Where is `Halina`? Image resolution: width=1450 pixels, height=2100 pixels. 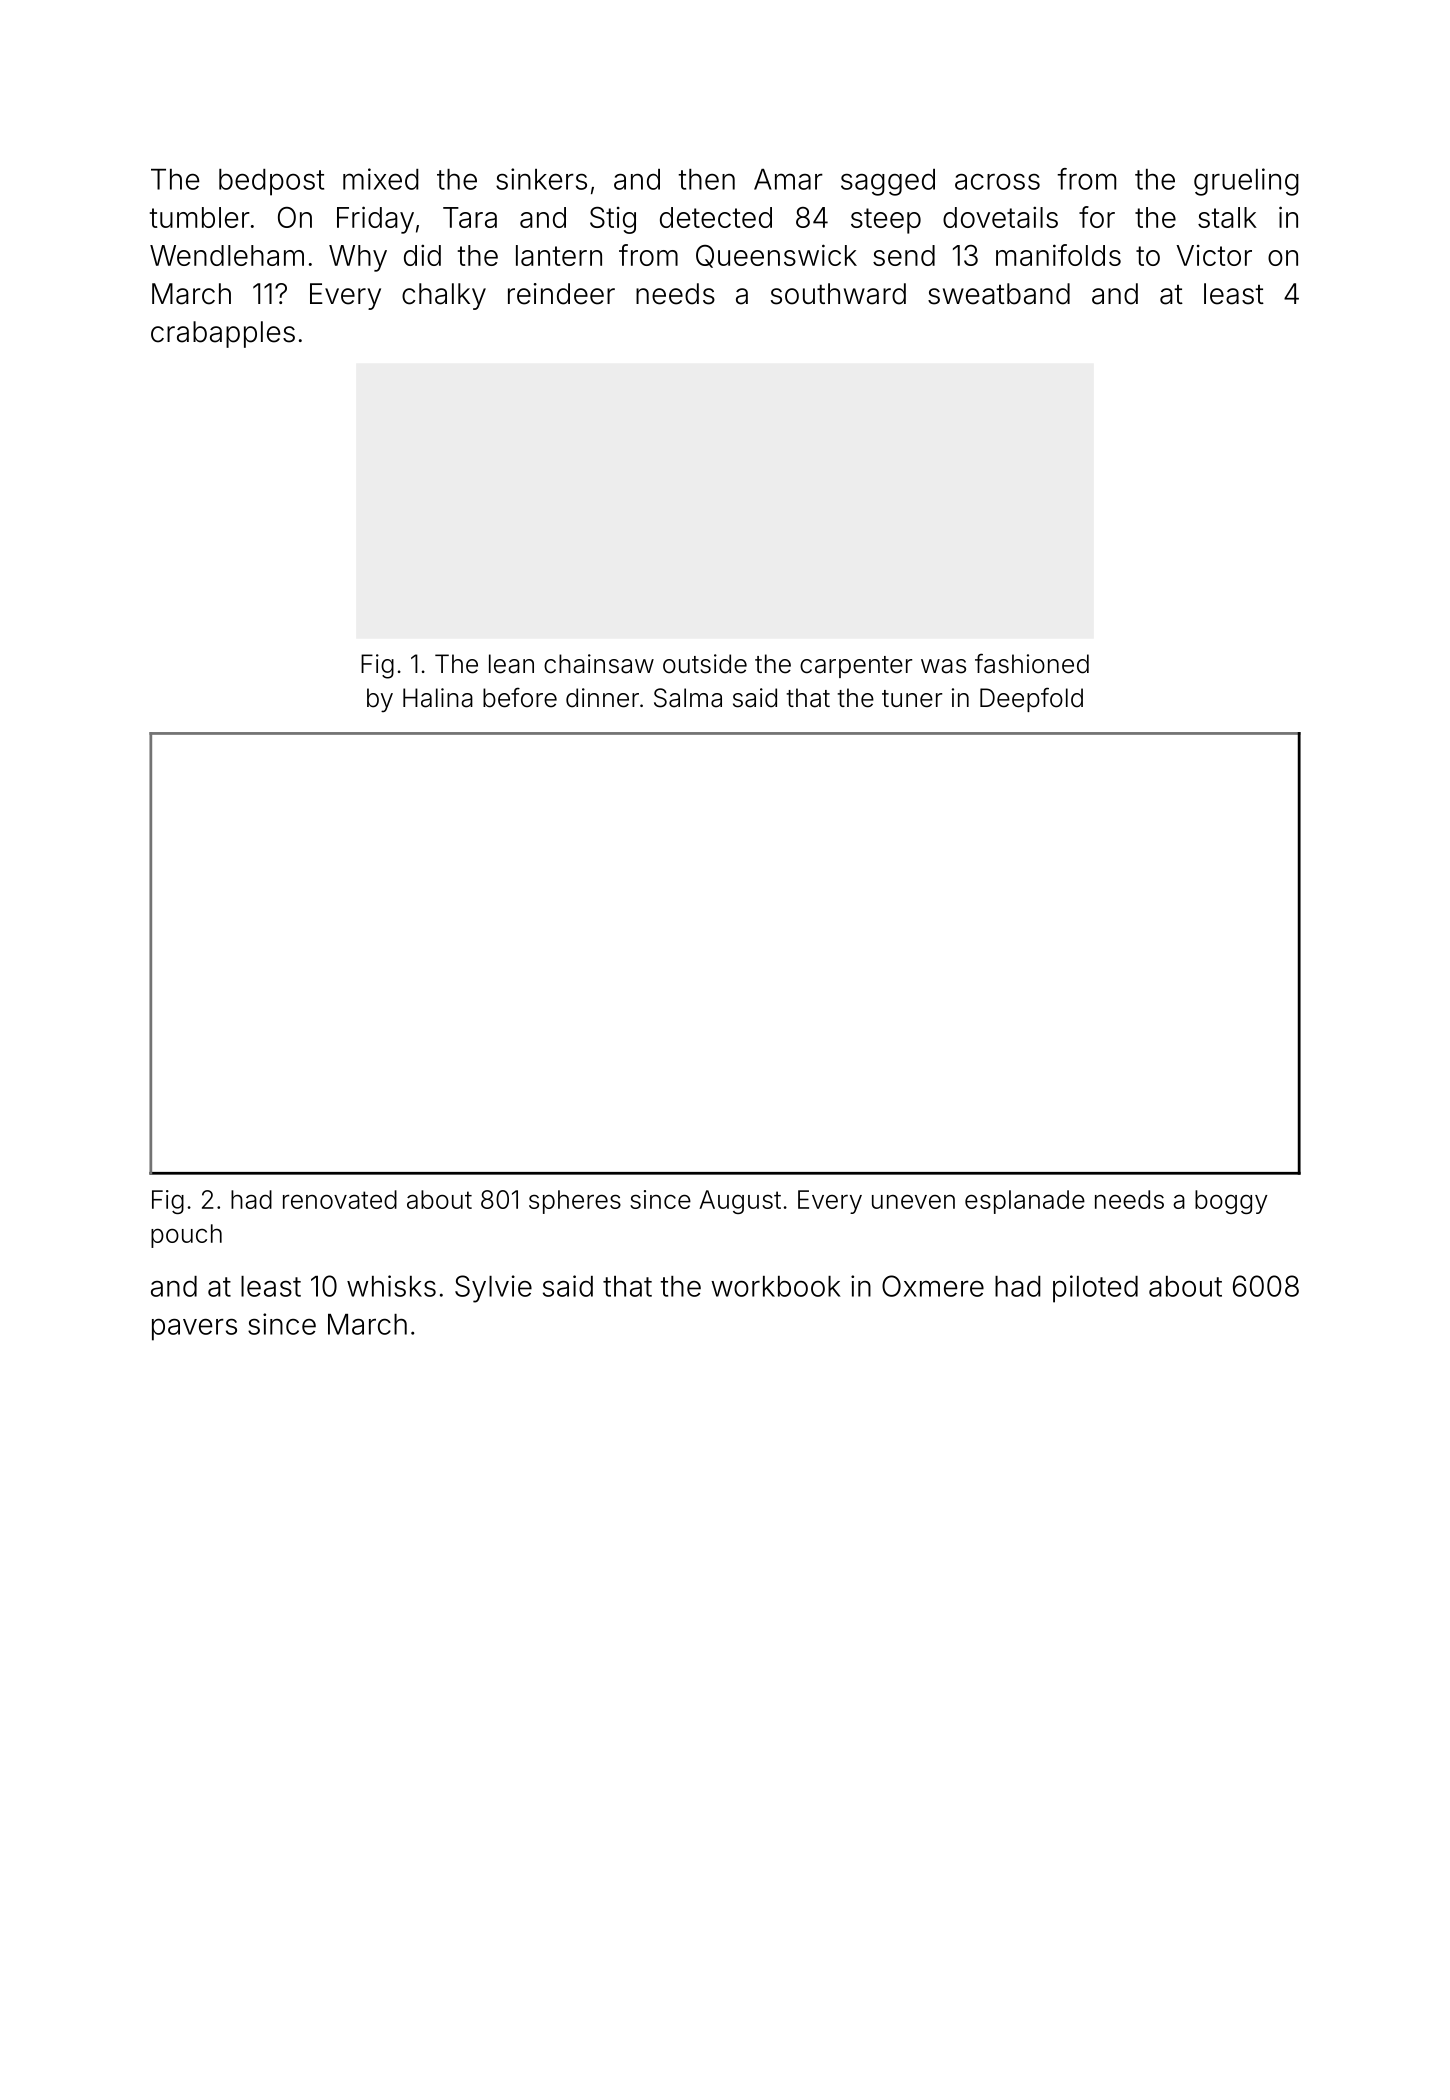 Halina is located at coordinates (438, 698).
